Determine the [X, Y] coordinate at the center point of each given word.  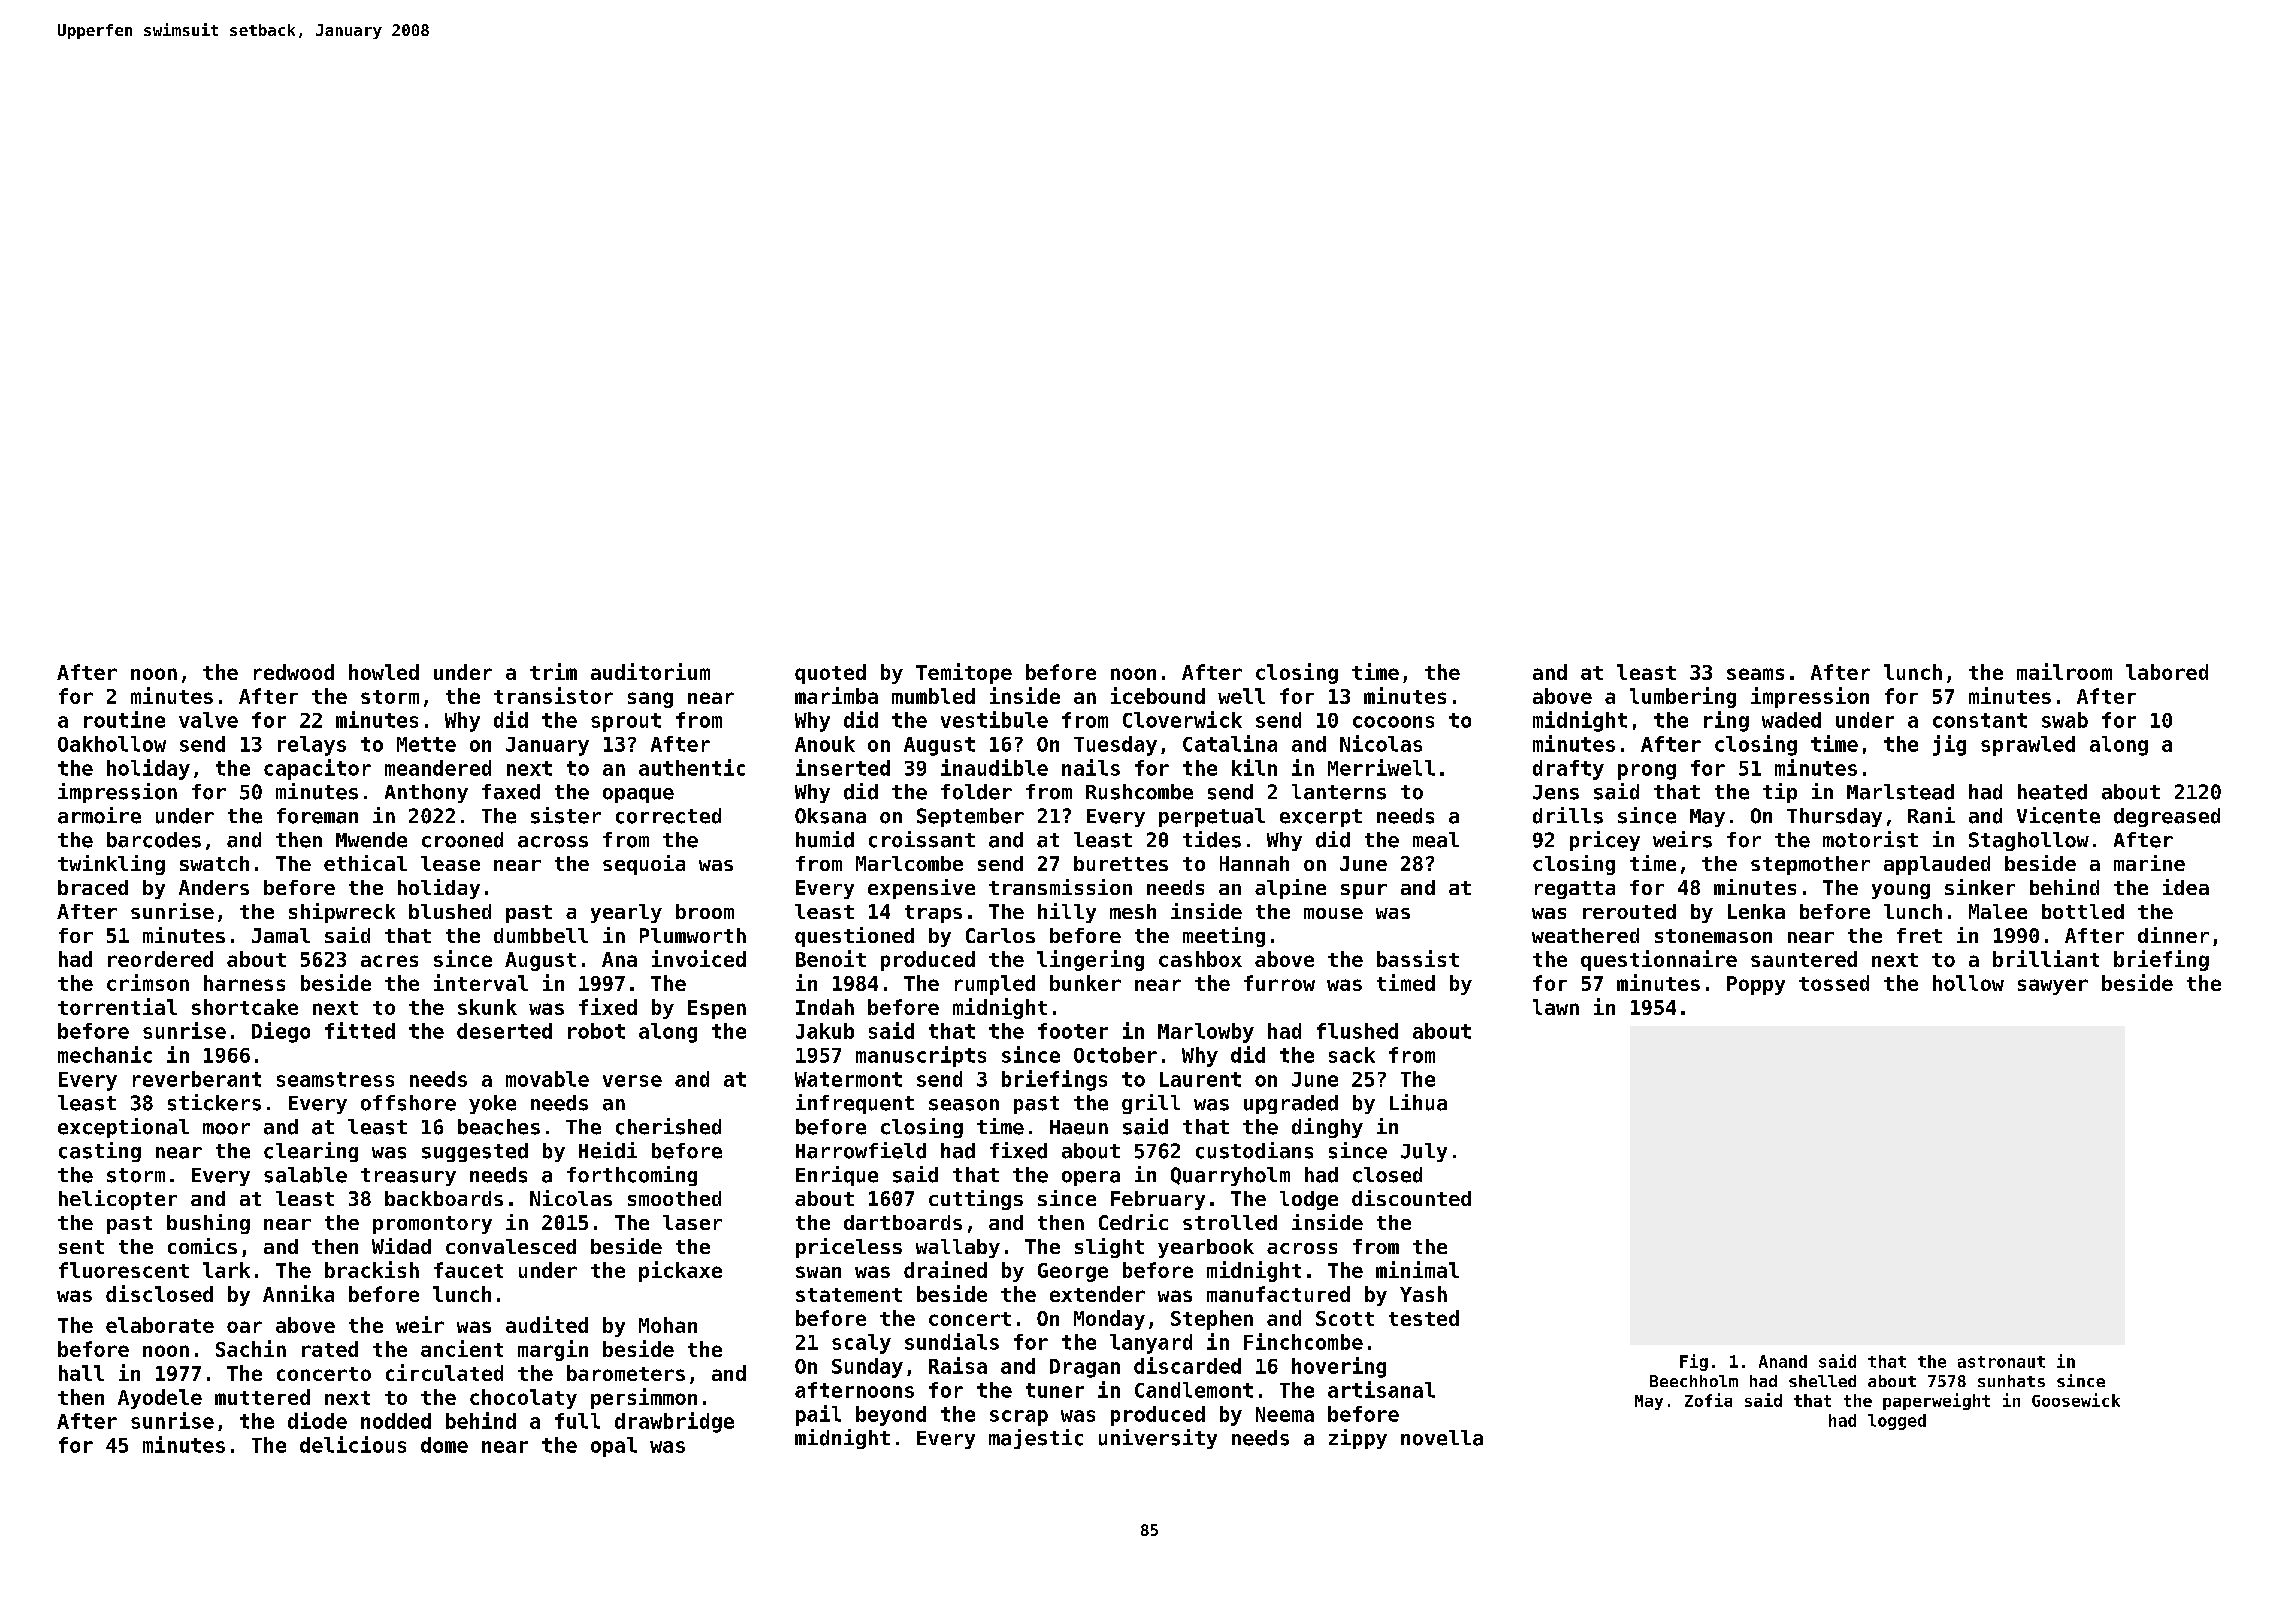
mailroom [2064, 671]
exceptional [123, 1128]
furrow [1279, 983]
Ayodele [160, 1399]
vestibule [994, 719]
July [1424, 1152]
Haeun [1079, 1127]
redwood [294, 672]
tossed [1834, 983]
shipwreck [342, 913]
